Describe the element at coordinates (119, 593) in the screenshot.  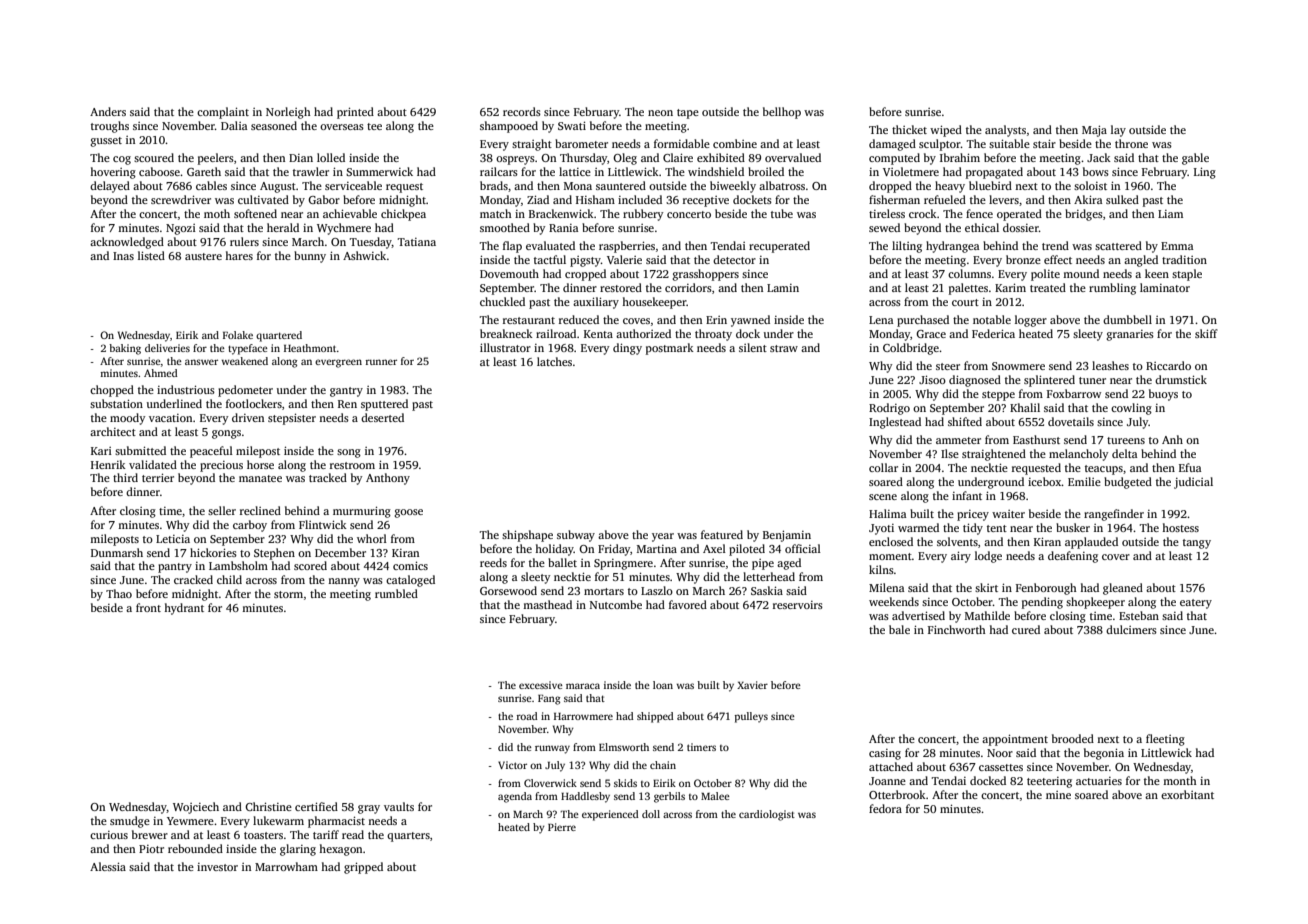
I see `Thao` at that location.
